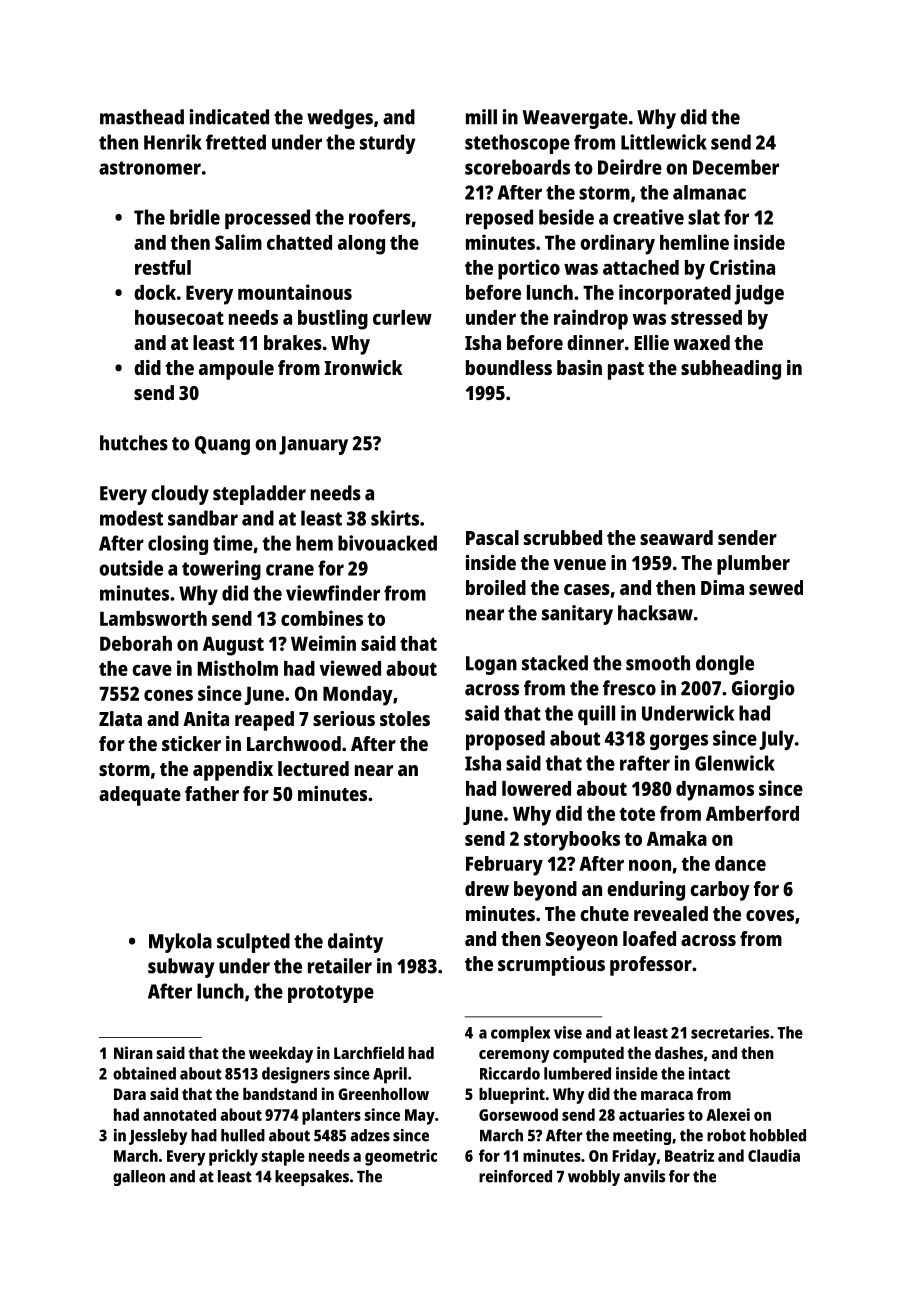 Image resolution: width=908 pixels, height=1316 pixels. Describe the element at coordinates (487, 888) in the screenshot. I see `drew` at that location.
